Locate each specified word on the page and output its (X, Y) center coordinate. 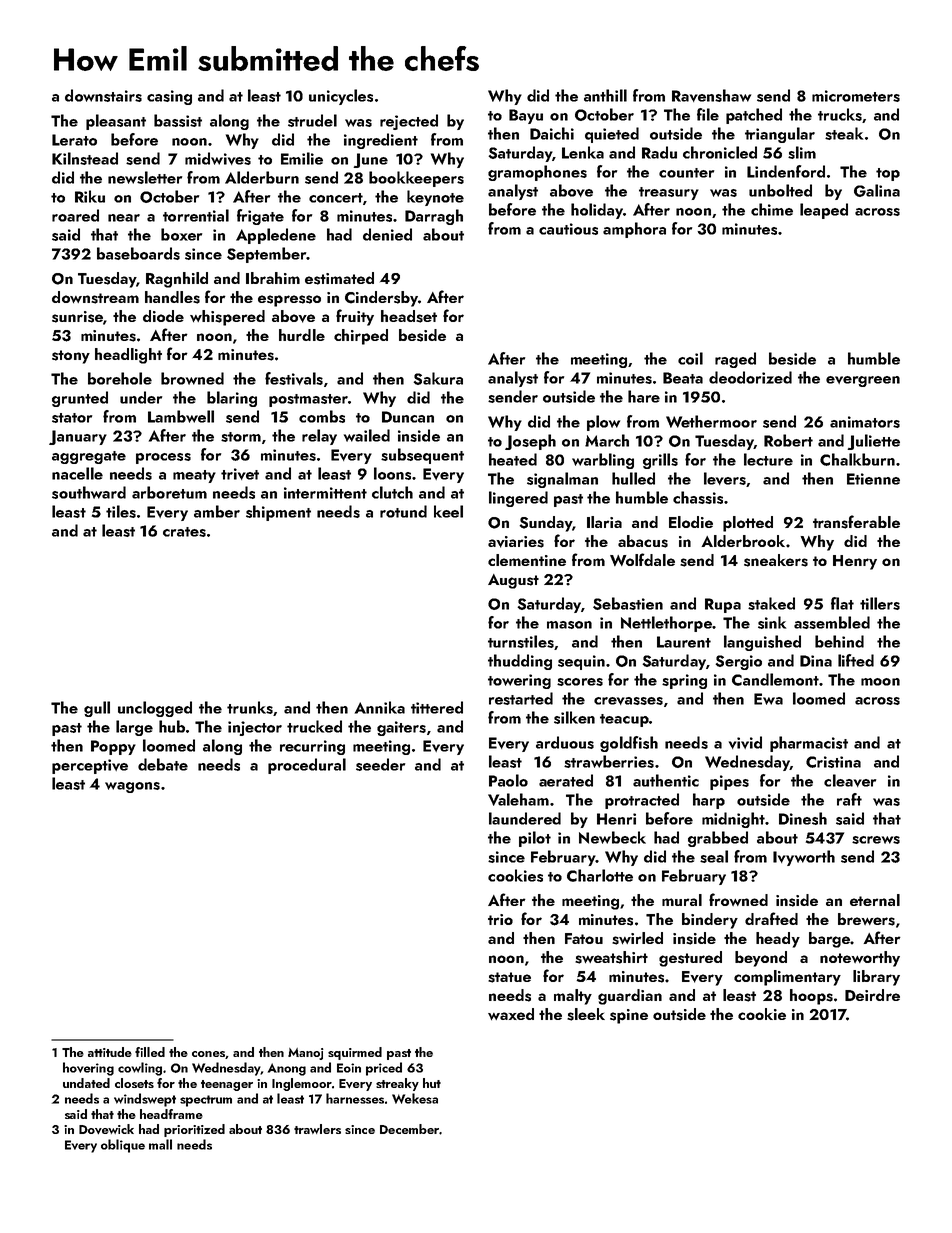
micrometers (856, 96)
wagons (132, 787)
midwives (218, 158)
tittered (437, 707)
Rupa (723, 605)
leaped (824, 211)
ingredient (381, 141)
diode (163, 316)
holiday (597, 211)
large (134, 728)
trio (500, 919)
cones (208, 1054)
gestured (690, 959)
